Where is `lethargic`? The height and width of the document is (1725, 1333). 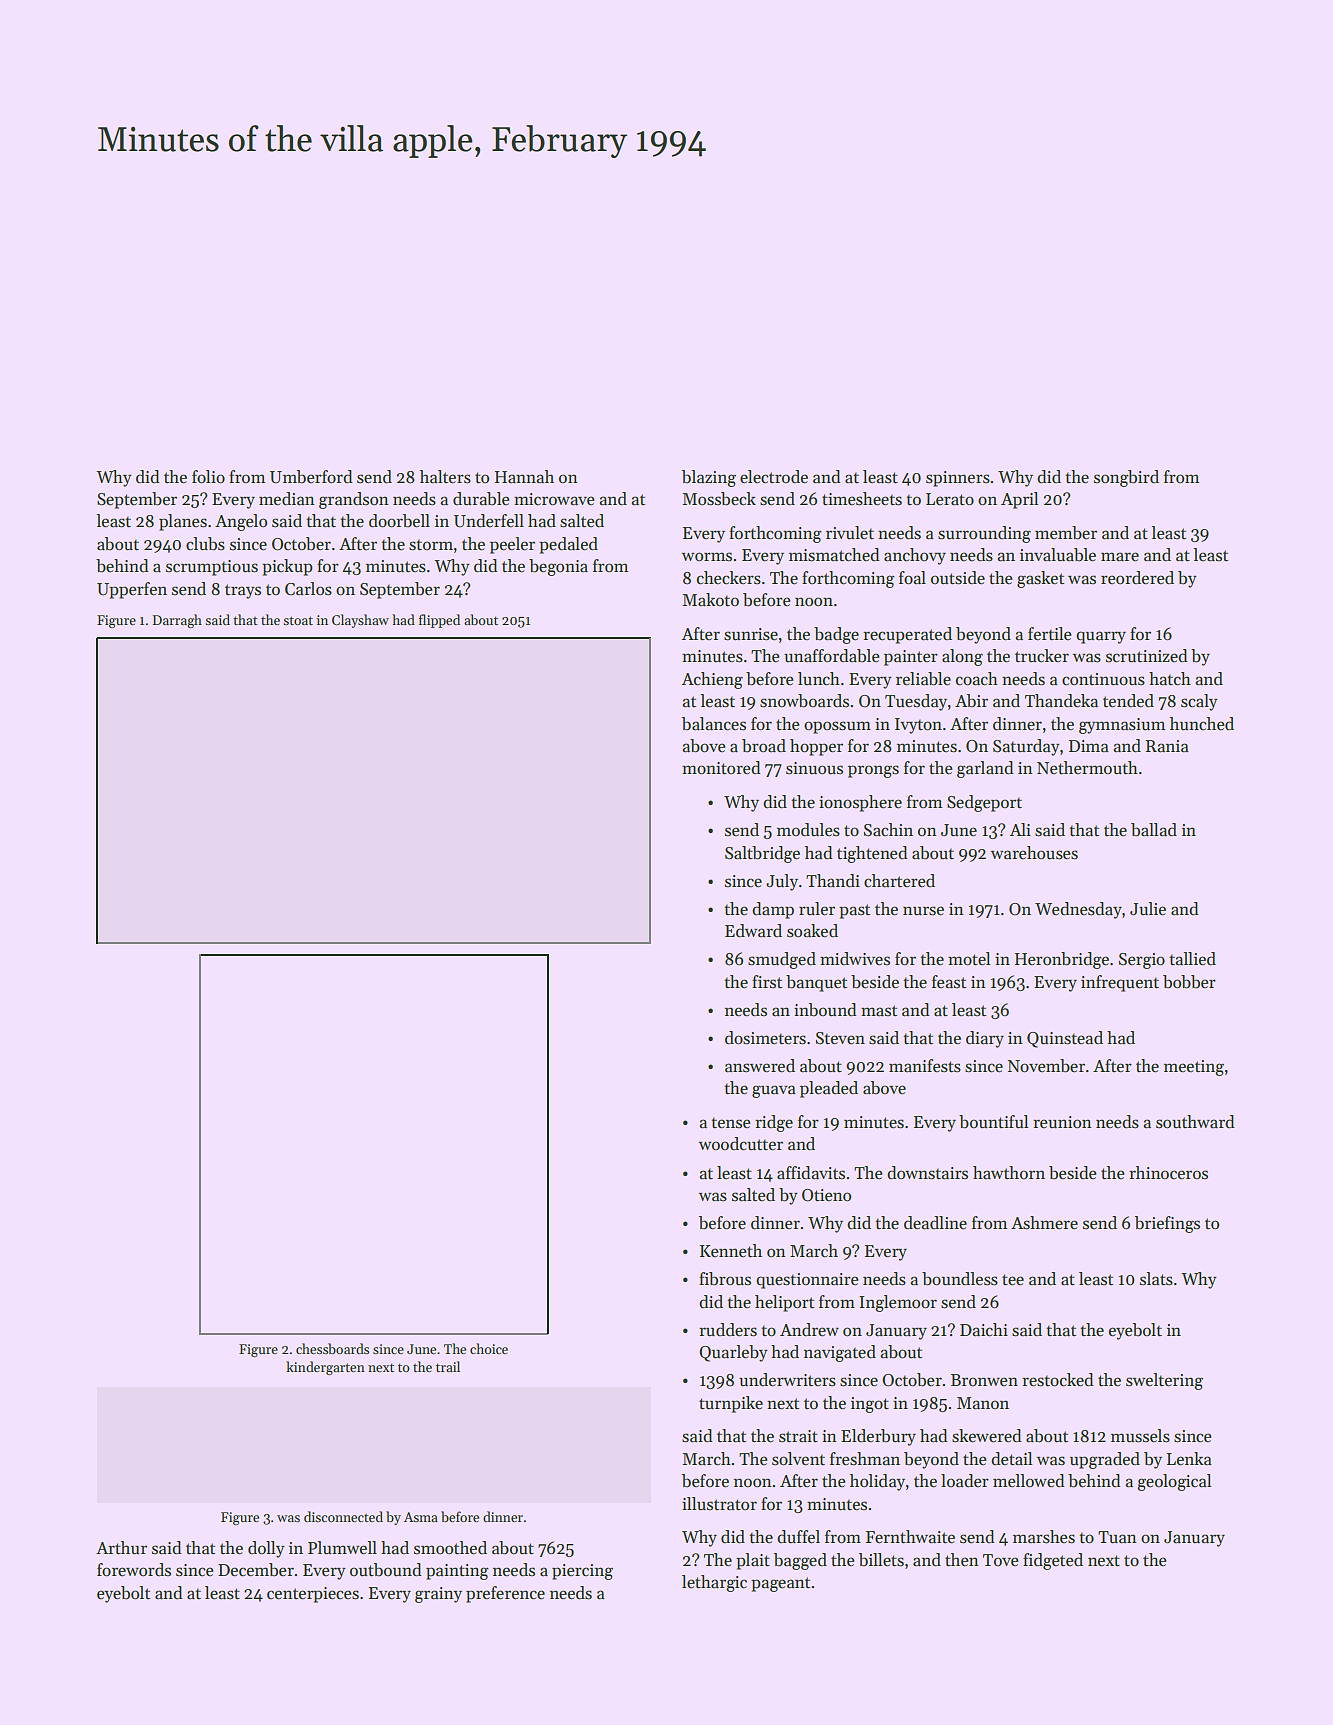
lethargic is located at coordinates (714, 1583).
